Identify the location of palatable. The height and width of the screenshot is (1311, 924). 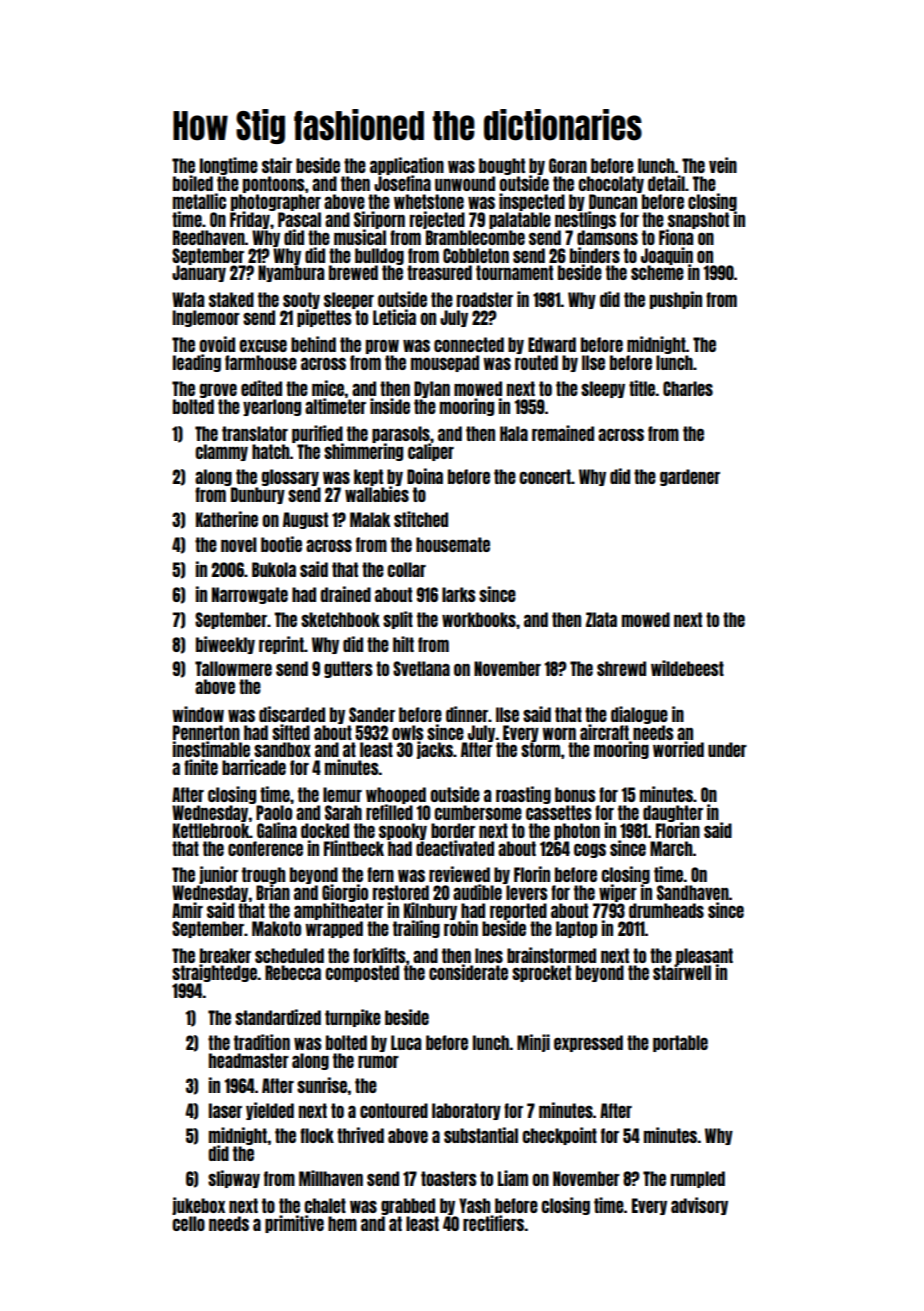
(520, 220).
